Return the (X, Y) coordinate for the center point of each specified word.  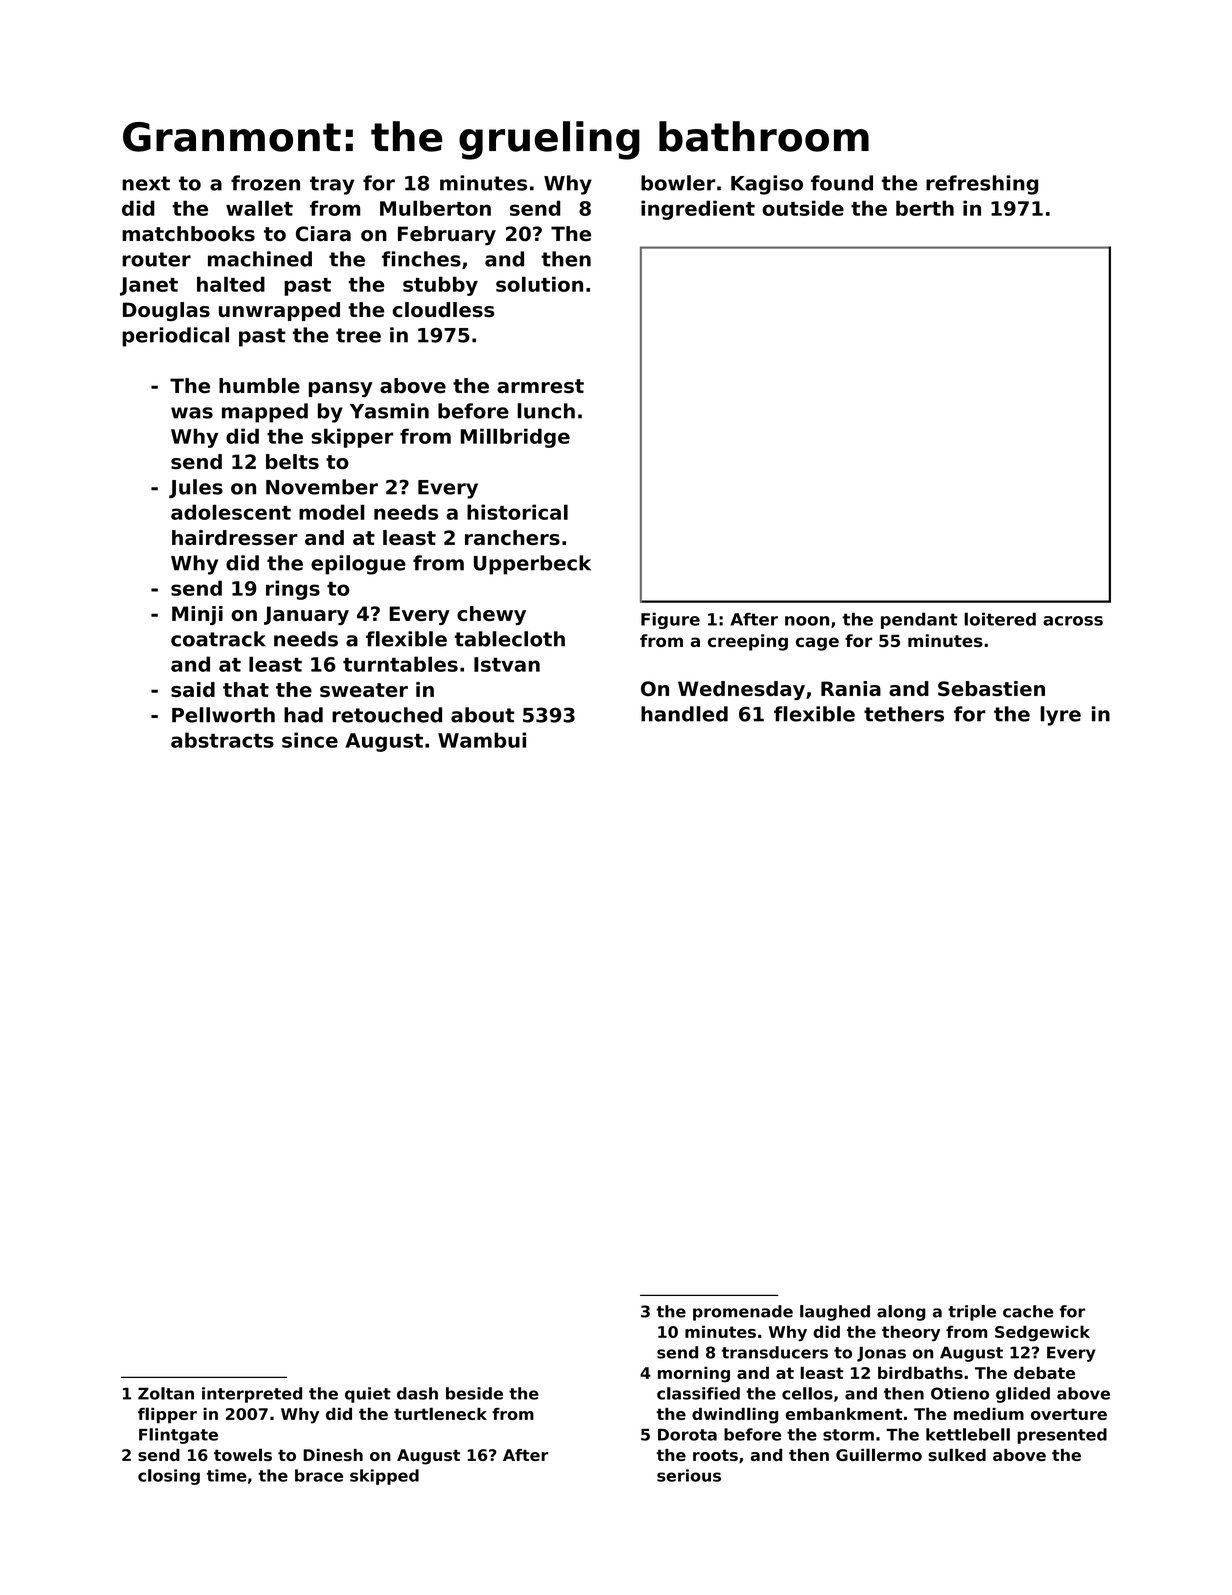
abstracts (222, 740)
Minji (197, 615)
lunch (546, 411)
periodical (175, 337)
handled (684, 714)
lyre (1060, 716)
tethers (904, 714)
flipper (167, 1415)
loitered (1000, 619)
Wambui (482, 740)
